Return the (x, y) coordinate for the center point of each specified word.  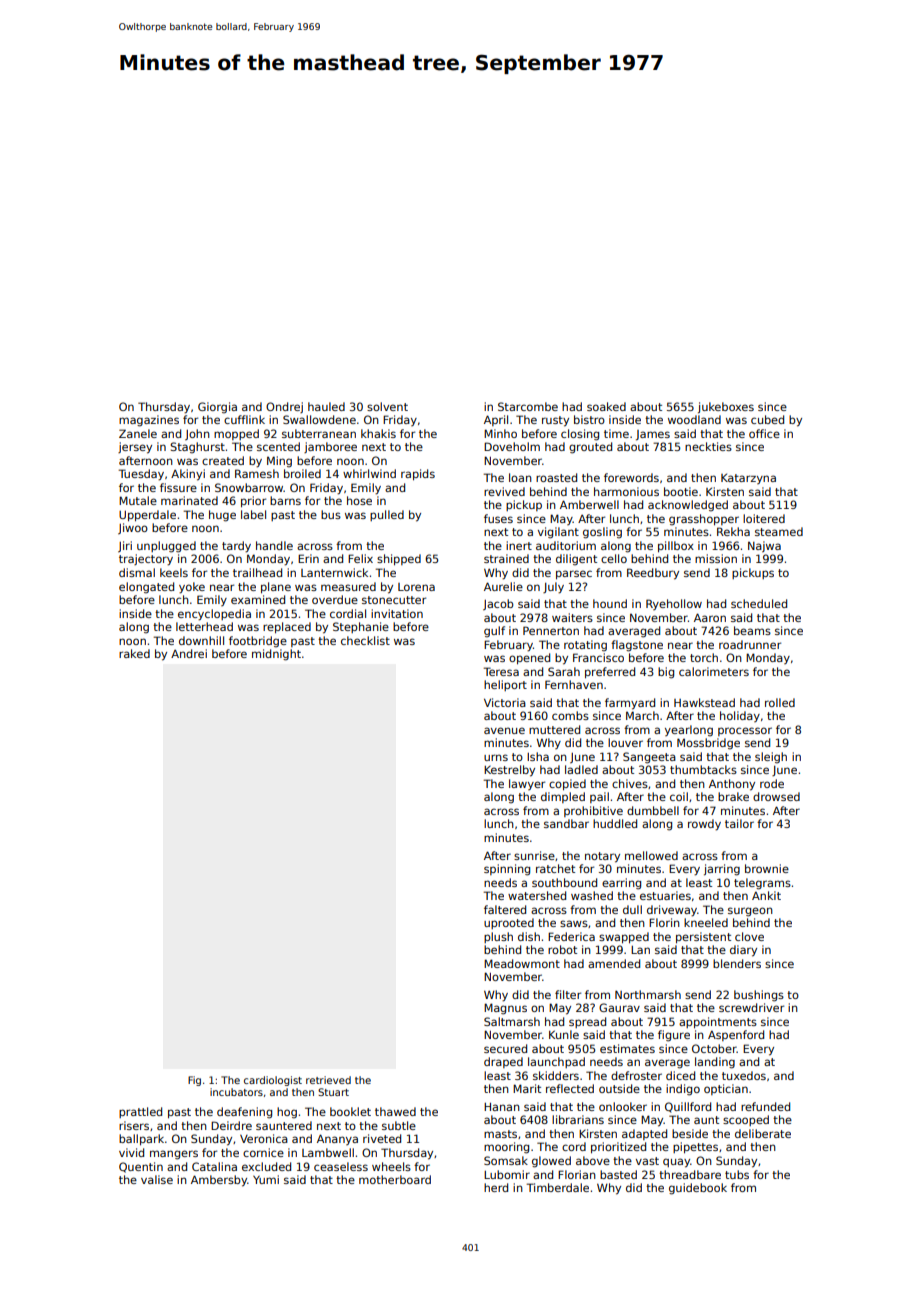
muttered (554, 729)
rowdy (704, 825)
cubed (767, 419)
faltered (505, 909)
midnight (276, 655)
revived (504, 491)
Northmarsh (648, 994)
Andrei (189, 653)
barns (285, 500)
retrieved (328, 1080)
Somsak (506, 1160)
